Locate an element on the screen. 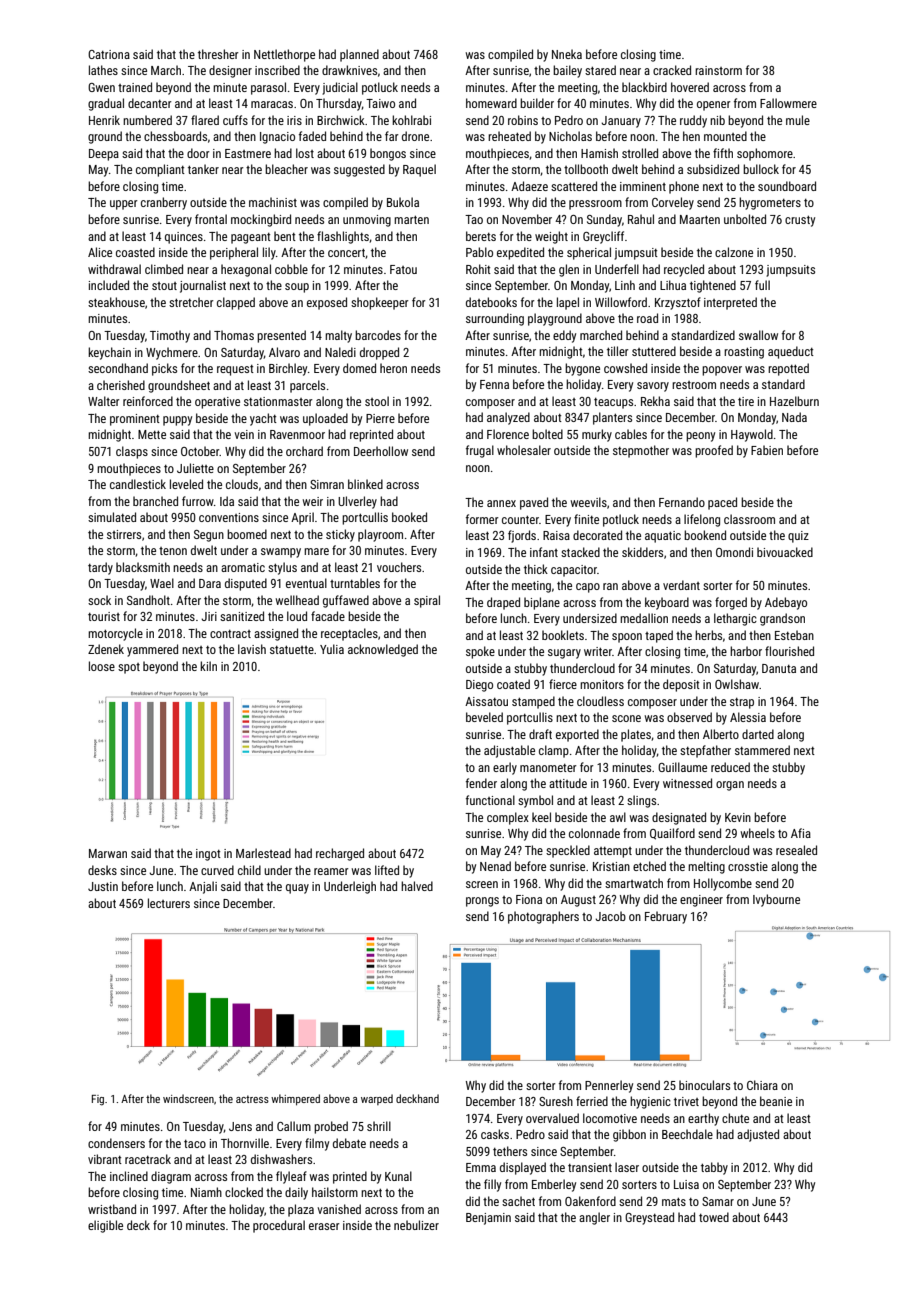 The width and height of the screenshot is (908, 1316). nebulizer is located at coordinates (416, 1225).
